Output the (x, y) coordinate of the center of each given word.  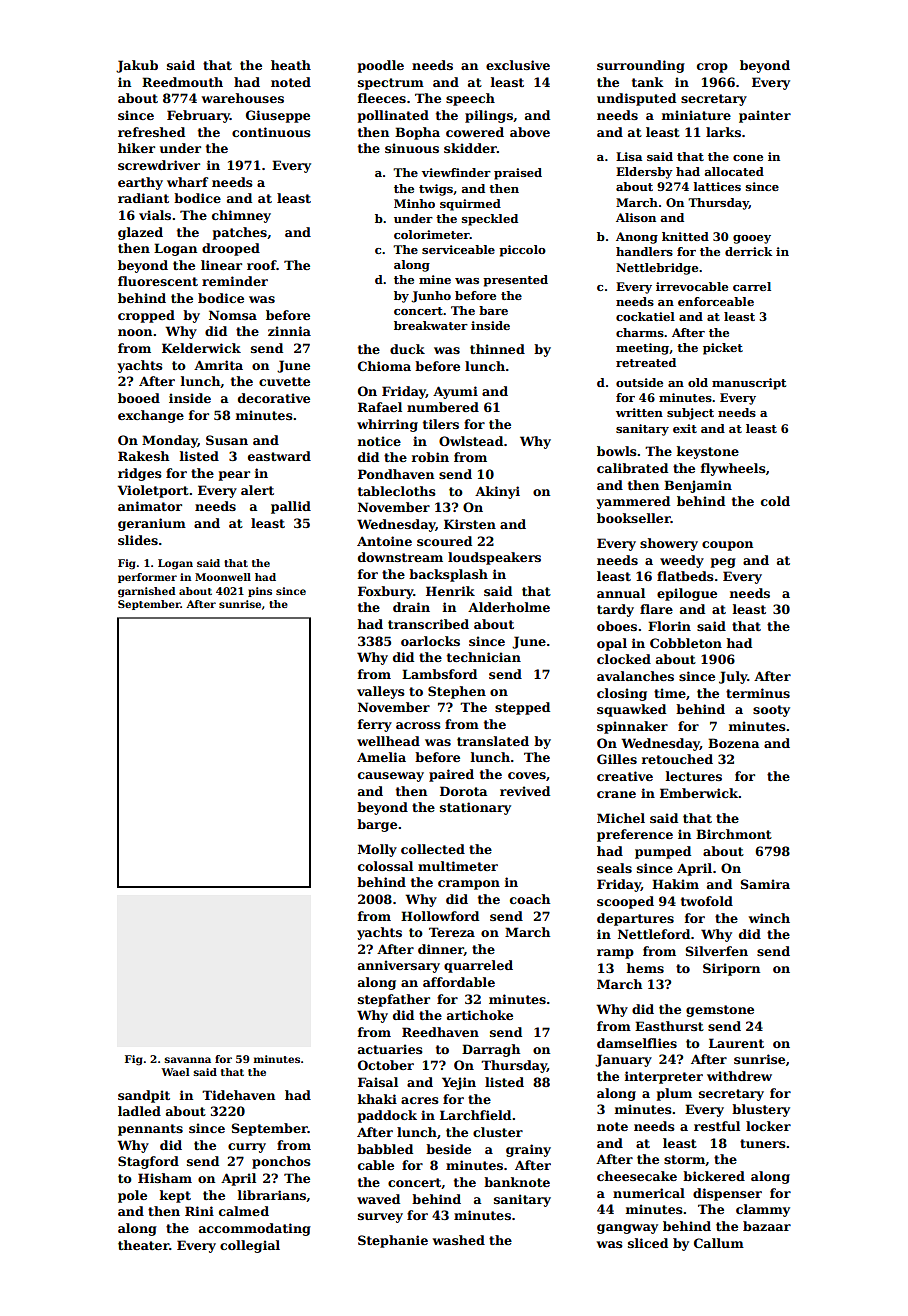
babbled (385, 1149)
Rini (199, 1211)
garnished (146, 592)
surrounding (641, 66)
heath (291, 65)
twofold (707, 901)
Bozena (733, 743)
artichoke (480, 1015)
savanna (187, 1060)
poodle (381, 66)
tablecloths (397, 491)
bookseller (634, 518)
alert (257, 490)
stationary (475, 808)
